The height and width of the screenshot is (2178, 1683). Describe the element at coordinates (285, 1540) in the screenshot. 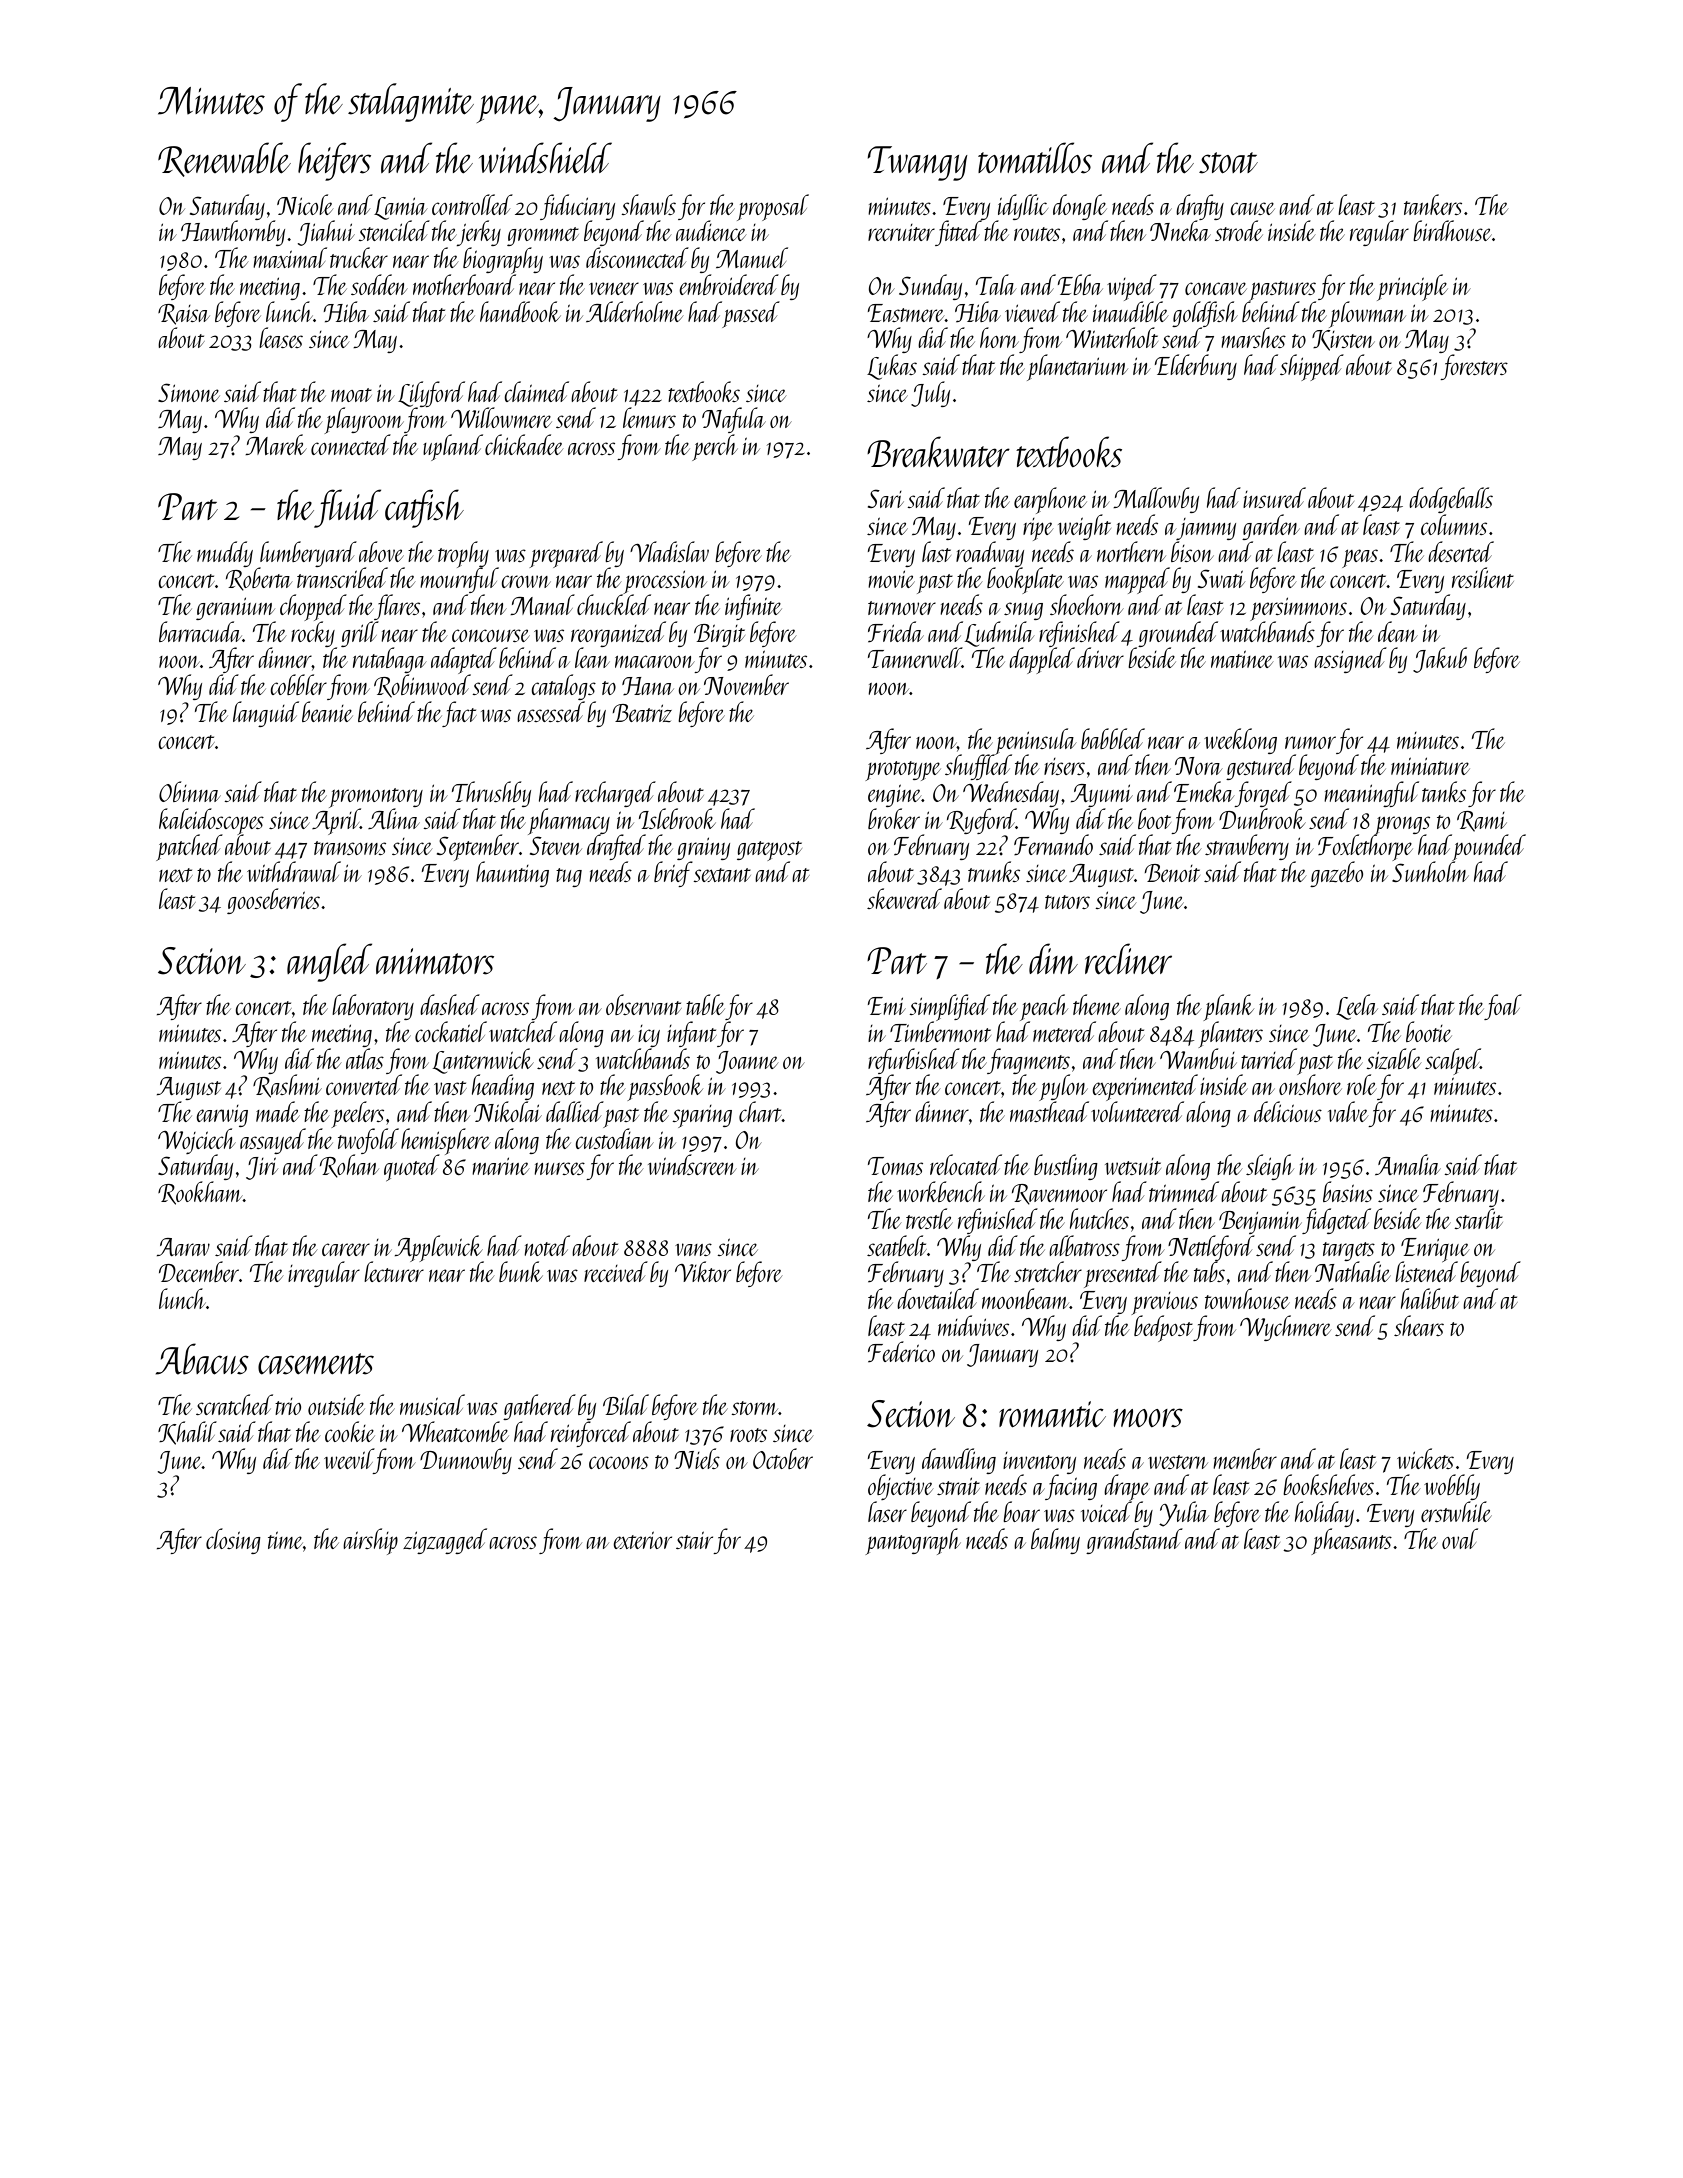

I see `time` at that location.
